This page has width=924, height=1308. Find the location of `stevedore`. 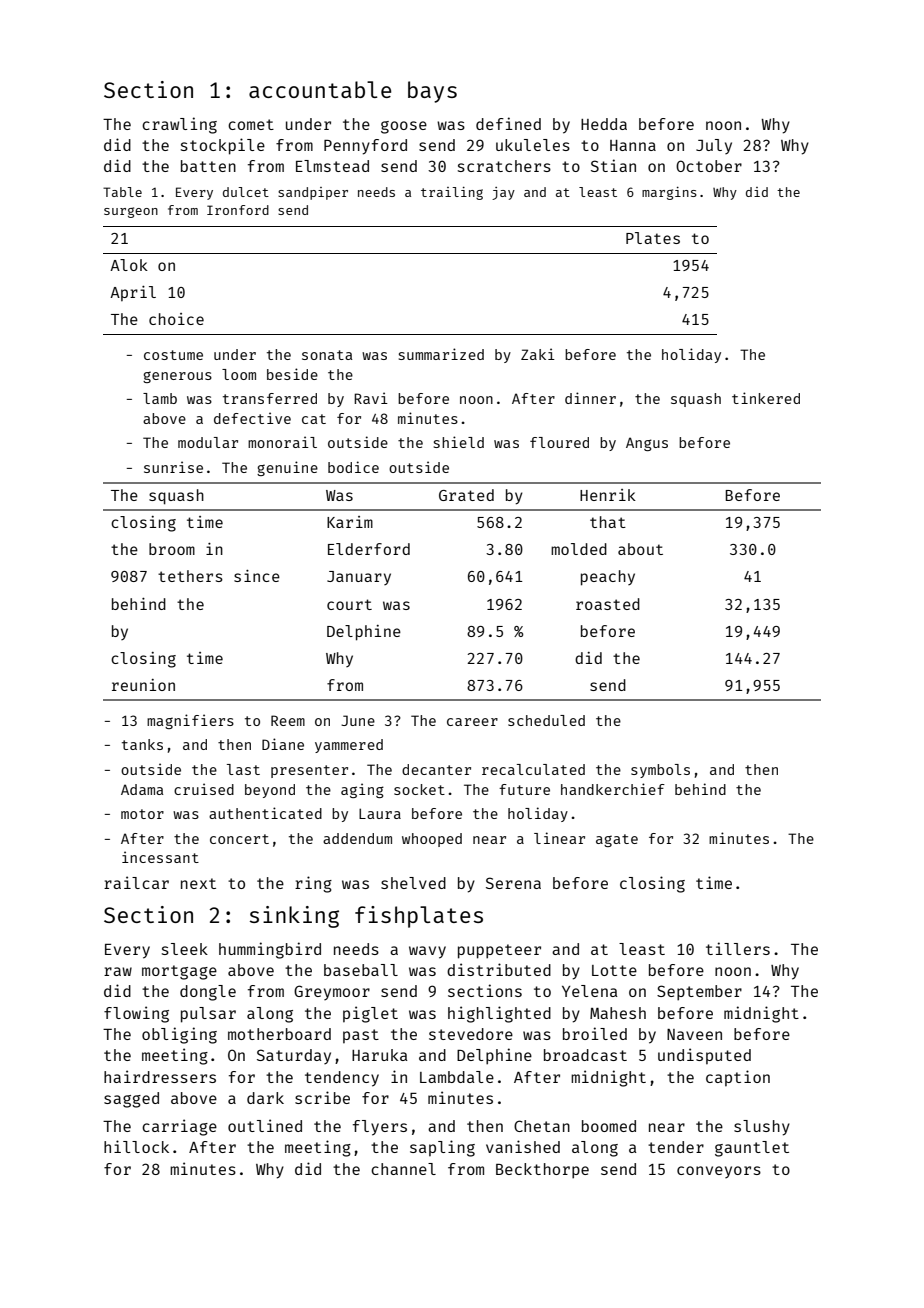

stevedore is located at coordinates (471, 1034).
